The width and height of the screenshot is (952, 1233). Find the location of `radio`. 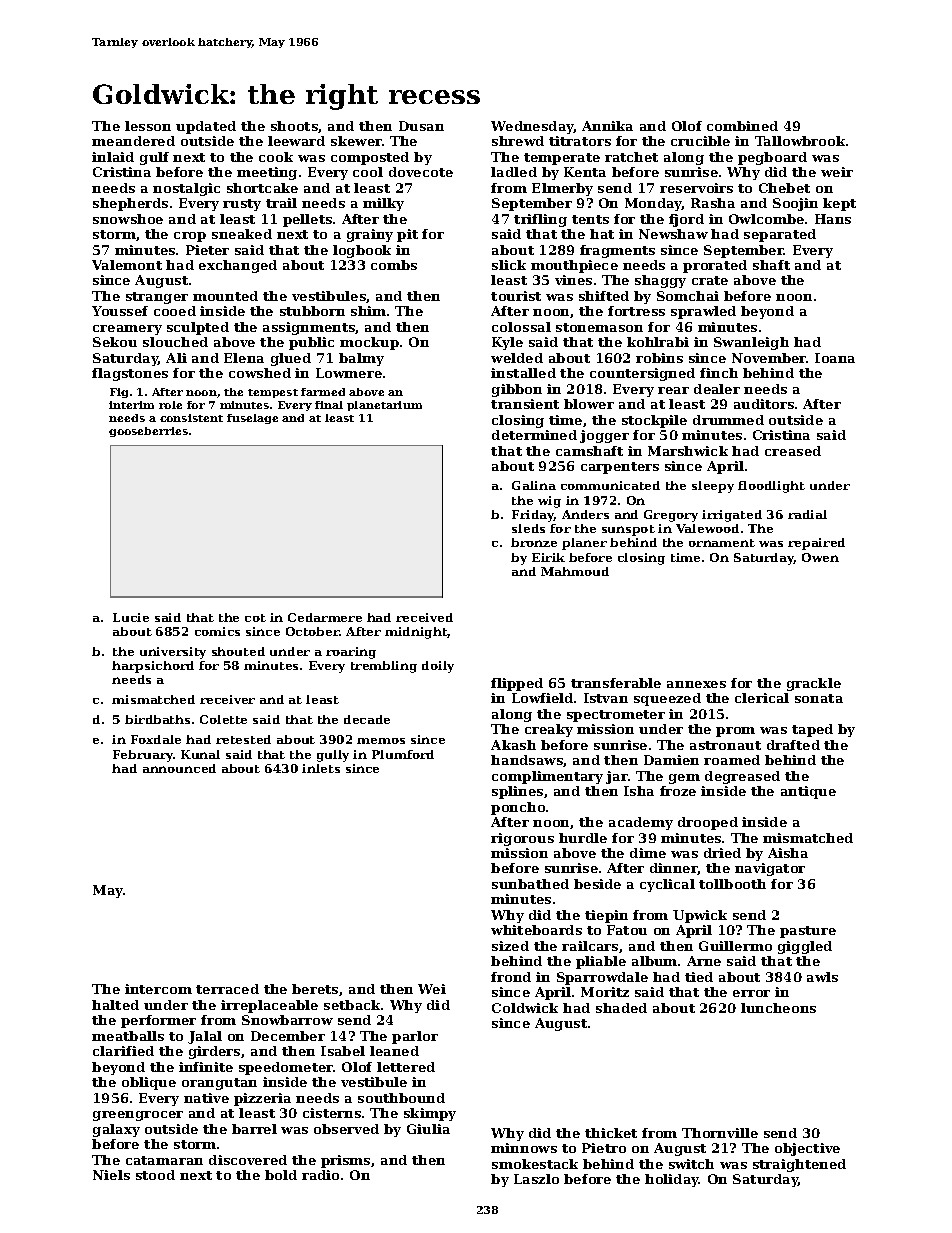

radio is located at coordinates (320, 1175).
